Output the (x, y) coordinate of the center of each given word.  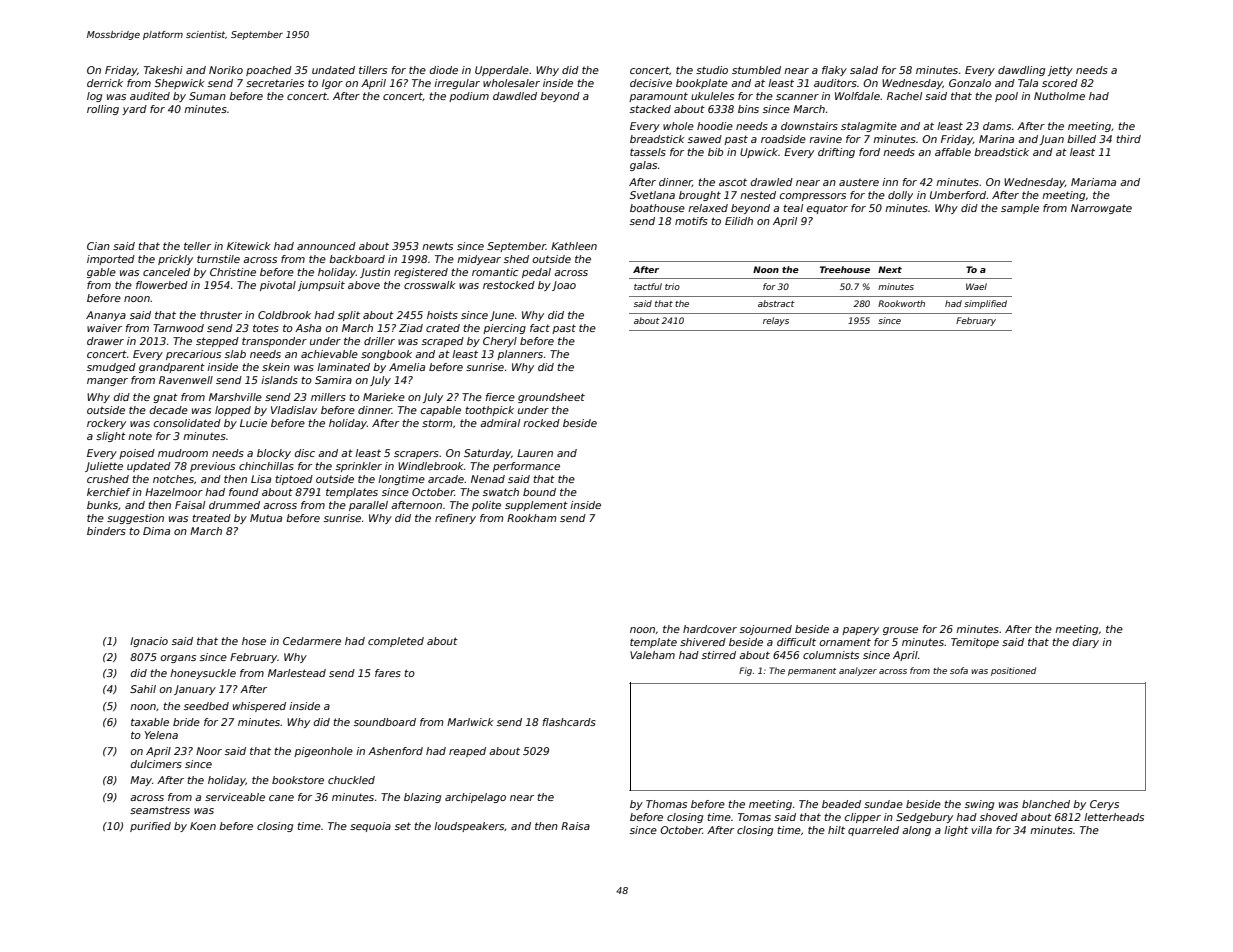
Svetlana (652, 195)
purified (150, 827)
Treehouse (845, 269)
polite (486, 506)
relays (776, 321)
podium (469, 97)
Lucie (253, 423)
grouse (900, 631)
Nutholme (1059, 96)
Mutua (266, 518)
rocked (541, 423)
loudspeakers (469, 827)
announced (326, 246)
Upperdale (502, 71)
